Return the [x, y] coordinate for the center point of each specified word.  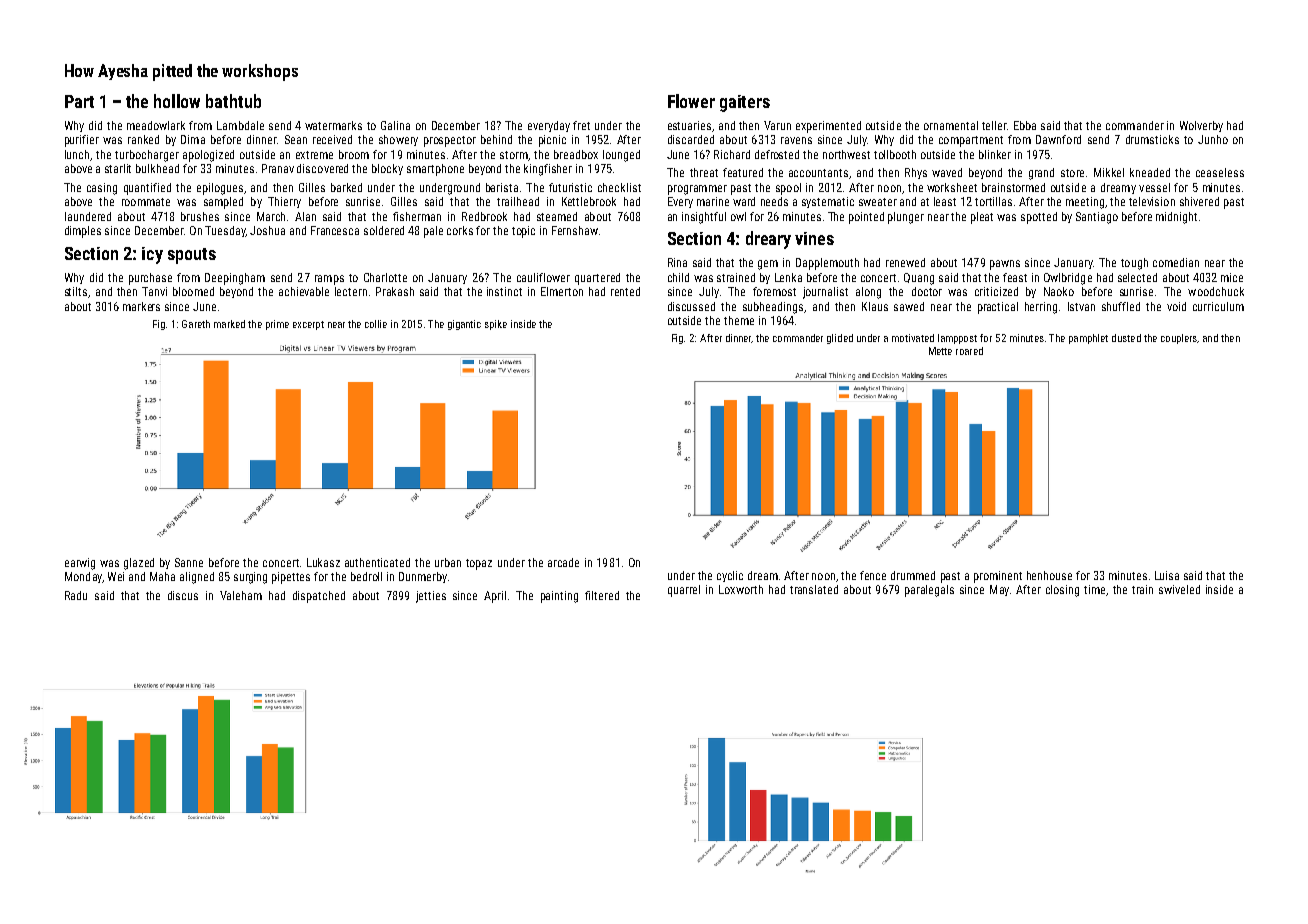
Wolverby [1201, 126]
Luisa [1167, 575]
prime [277, 325]
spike [496, 325]
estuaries [689, 125]
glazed [139, 564]
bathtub [233, 101]
